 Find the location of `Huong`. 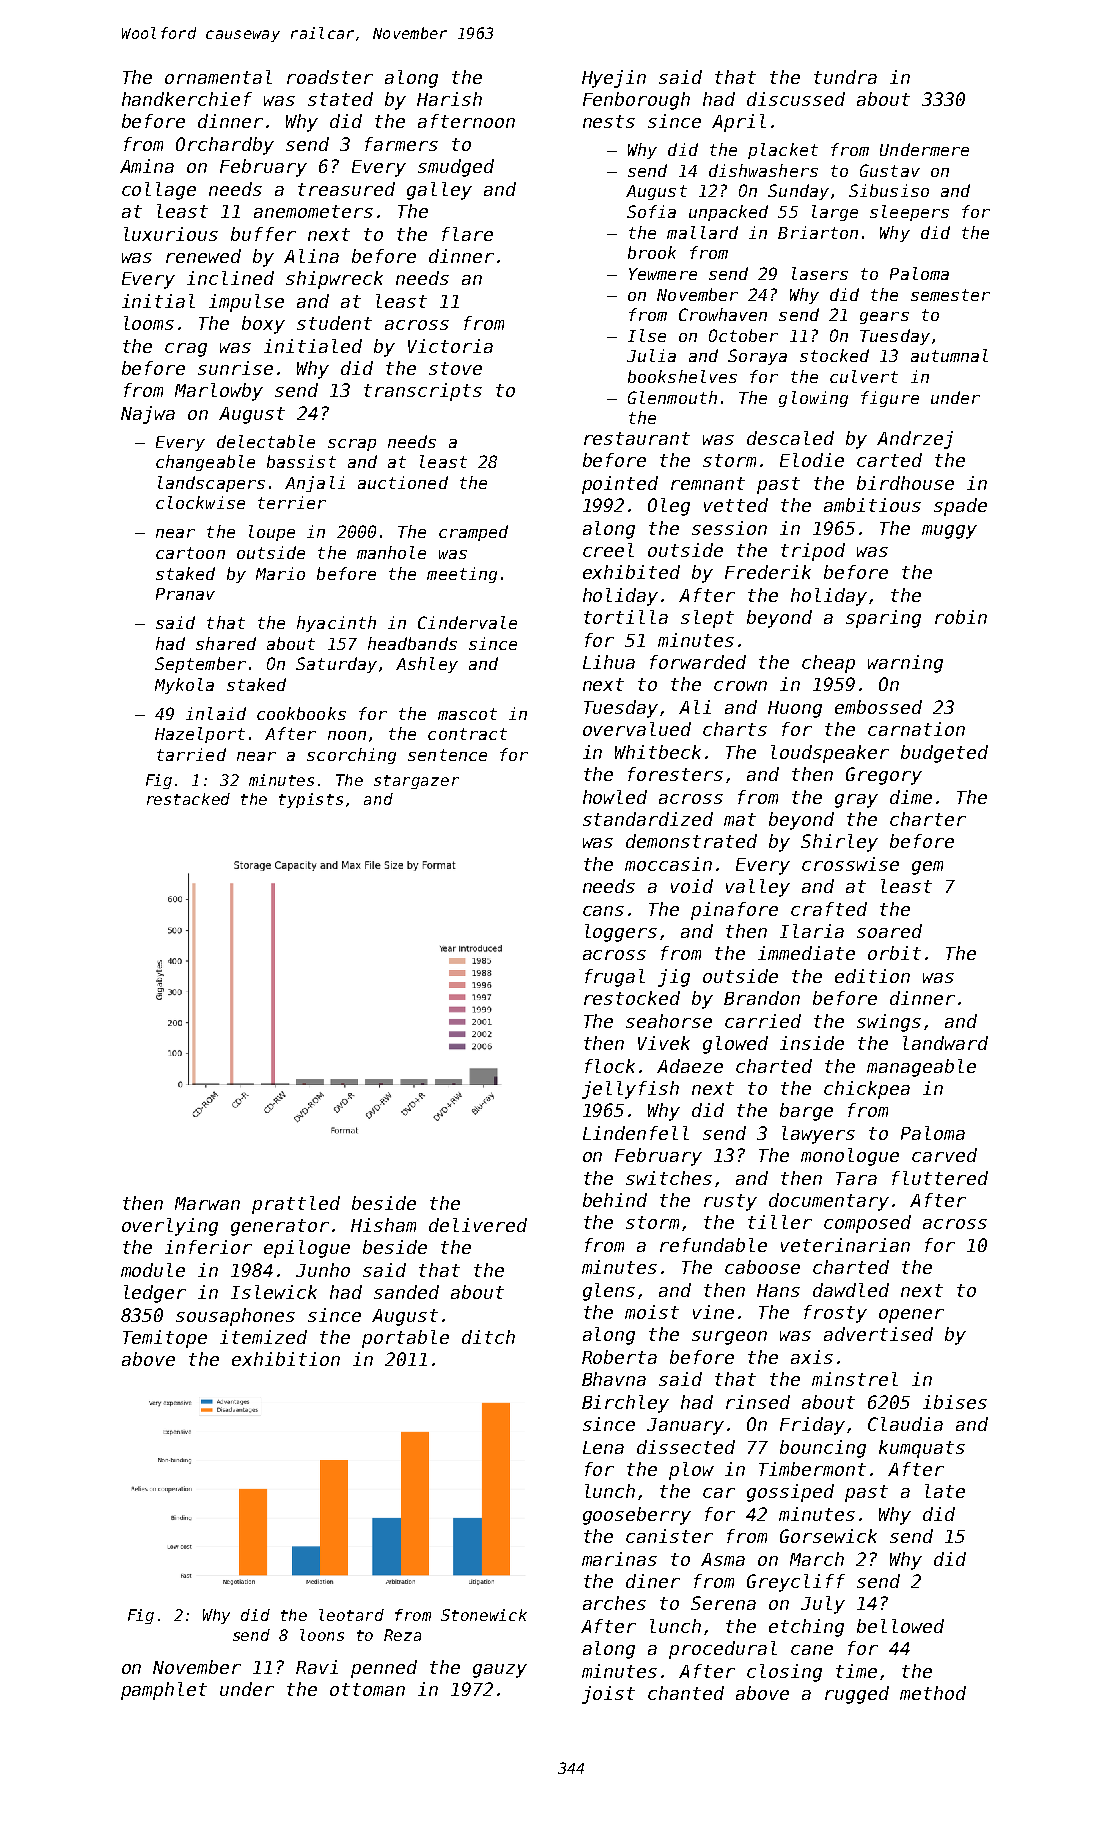

Huong is located at coordinates (795, 709).
